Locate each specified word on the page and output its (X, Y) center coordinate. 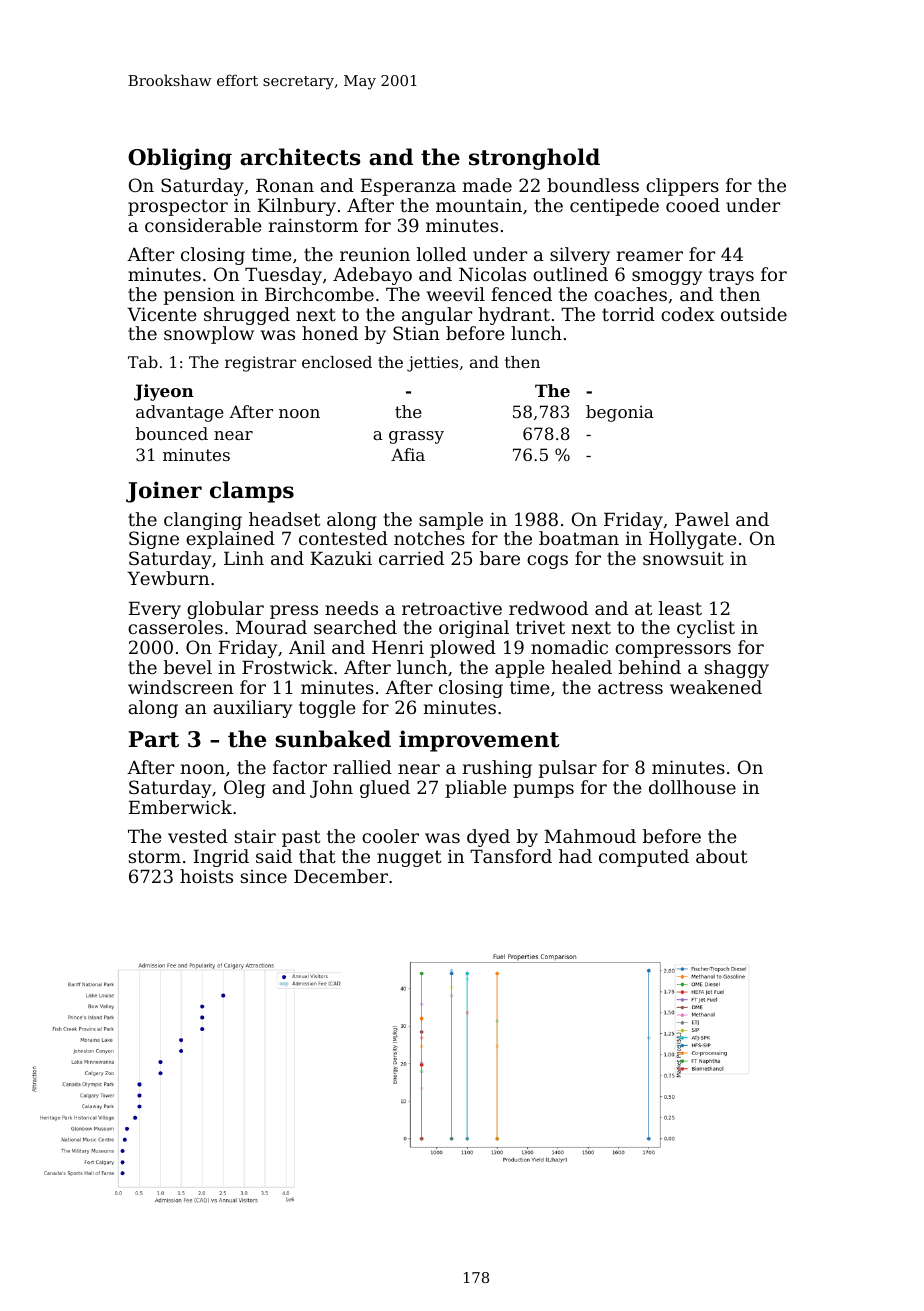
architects (300, 157)
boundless (593, 185)
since (264, 876)
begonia (620, 413)
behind (650, 667)
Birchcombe (319, 294)
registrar (260, 364)
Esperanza (408, 187)
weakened (716, 687)
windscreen (180, 687)
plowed (463, 649)
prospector (178, 207)
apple (520, 669)
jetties (432, 364)
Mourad (271, 627)
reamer (649, 256)
